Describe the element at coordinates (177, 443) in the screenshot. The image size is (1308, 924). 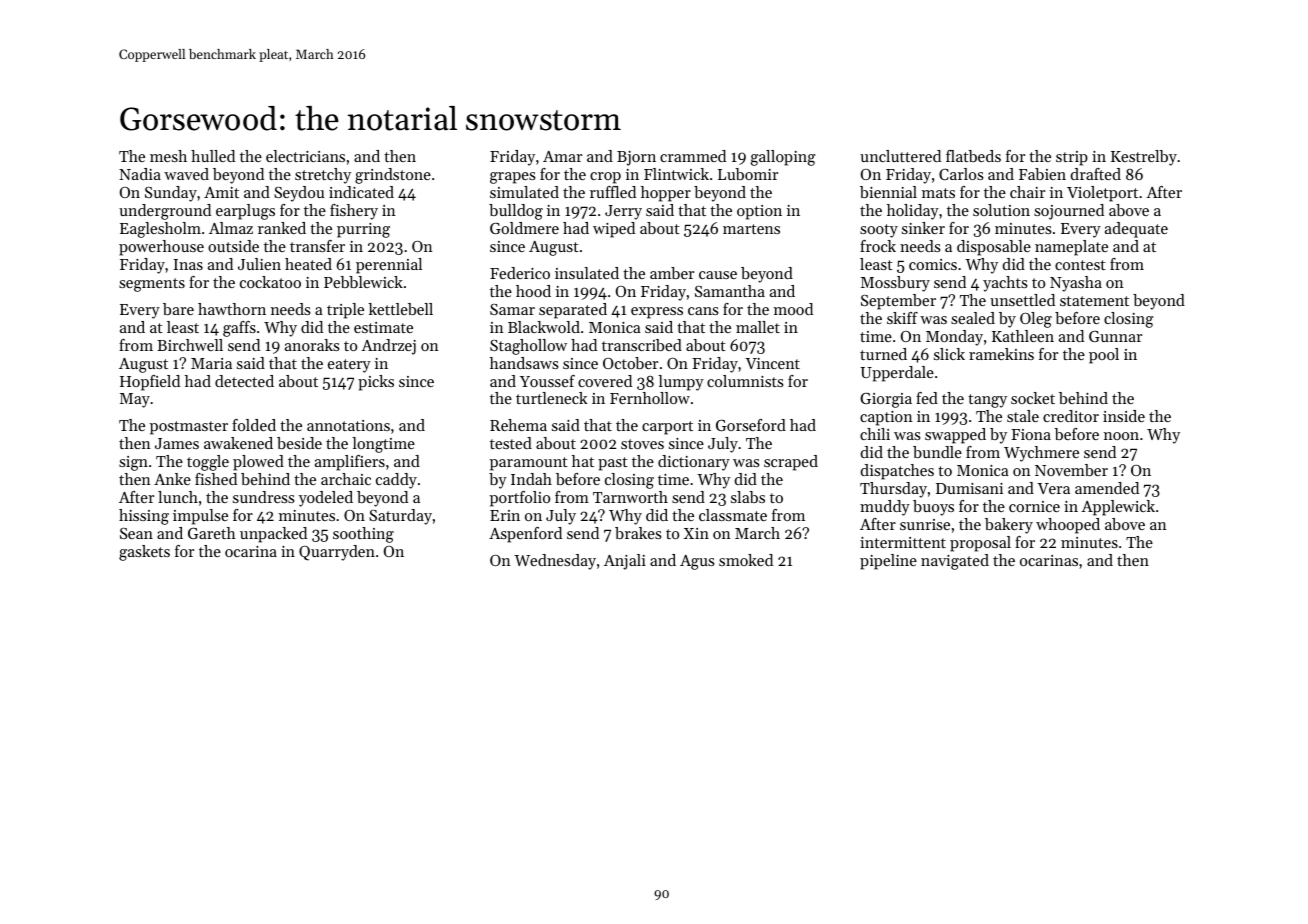
I see `James` at that location.
